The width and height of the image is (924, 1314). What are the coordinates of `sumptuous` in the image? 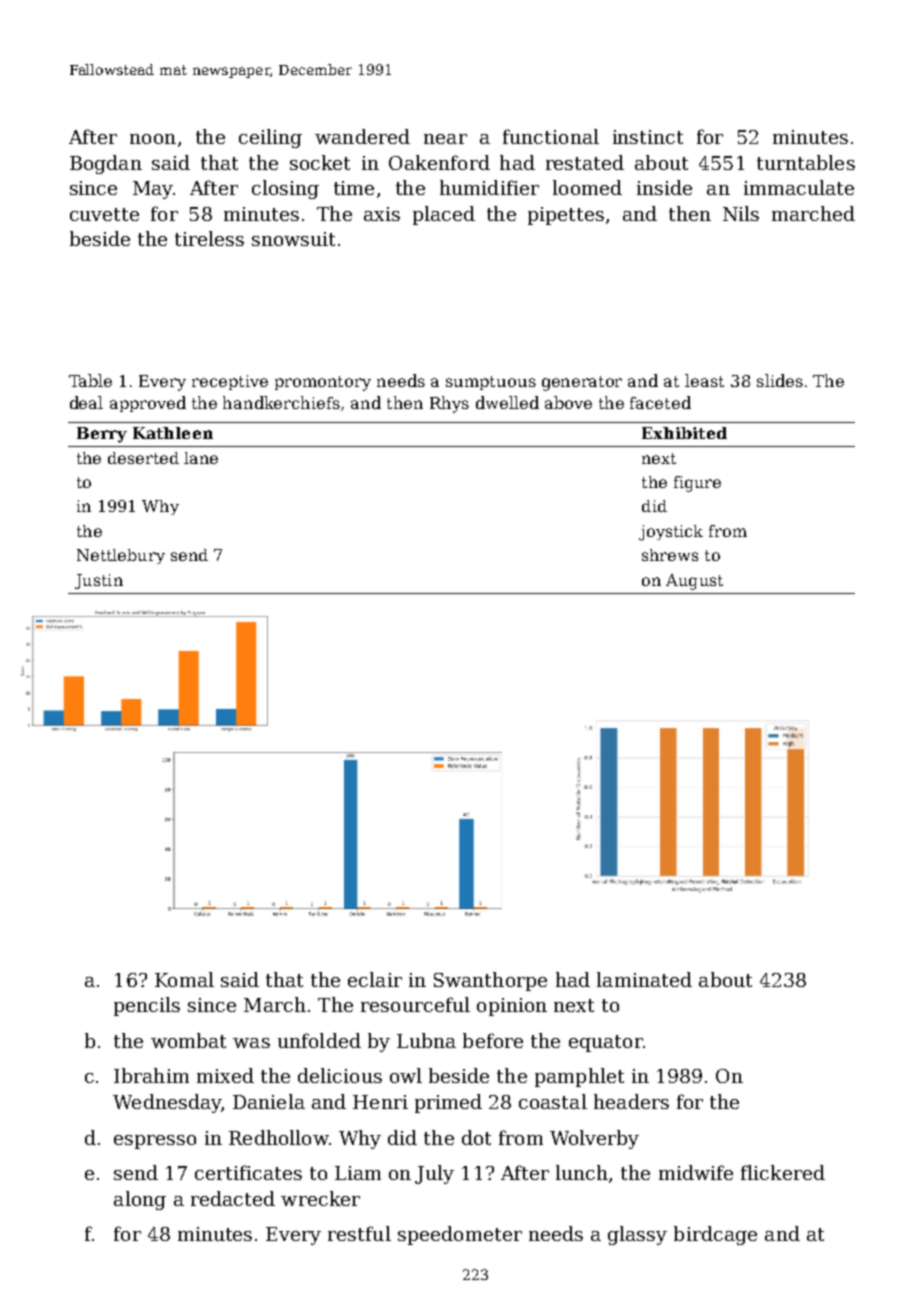 It's located at (491, 383).
